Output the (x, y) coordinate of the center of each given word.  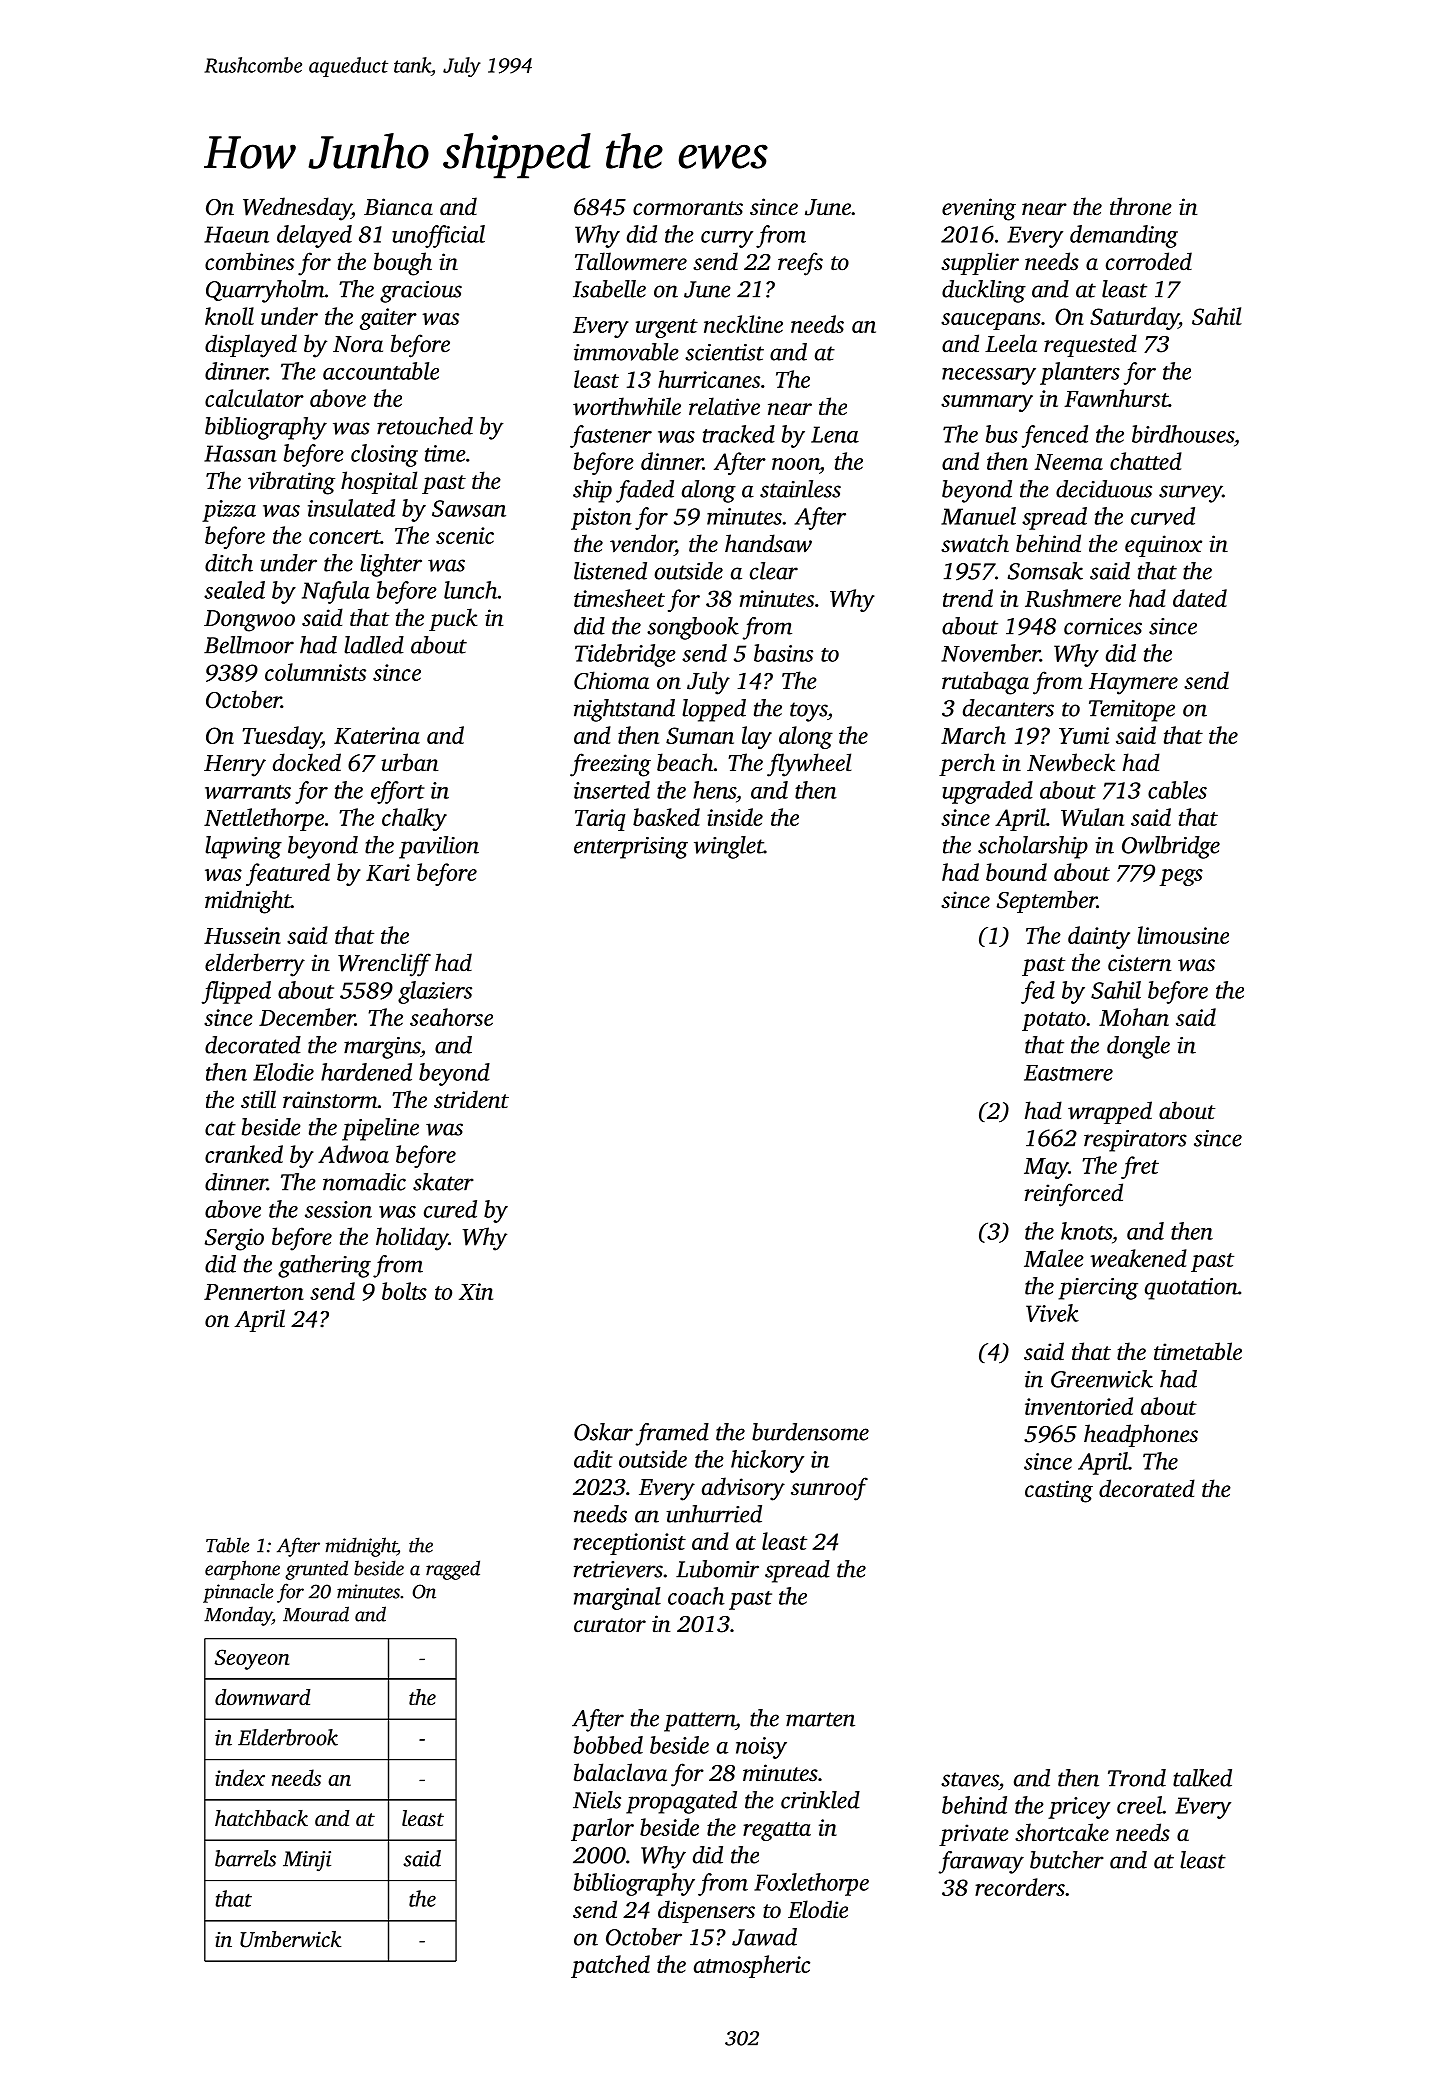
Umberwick (290, 1939)
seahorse (451, 1017)
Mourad (316, 1614)
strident (471, 1099)
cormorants (688, 208)
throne (1141, 206)
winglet (729, 847)
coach (696, 1596)
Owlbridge (1171, 847)
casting (1059, 1491)
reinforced (1074, 1195)
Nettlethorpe (264, 819)
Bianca (398, 207)
